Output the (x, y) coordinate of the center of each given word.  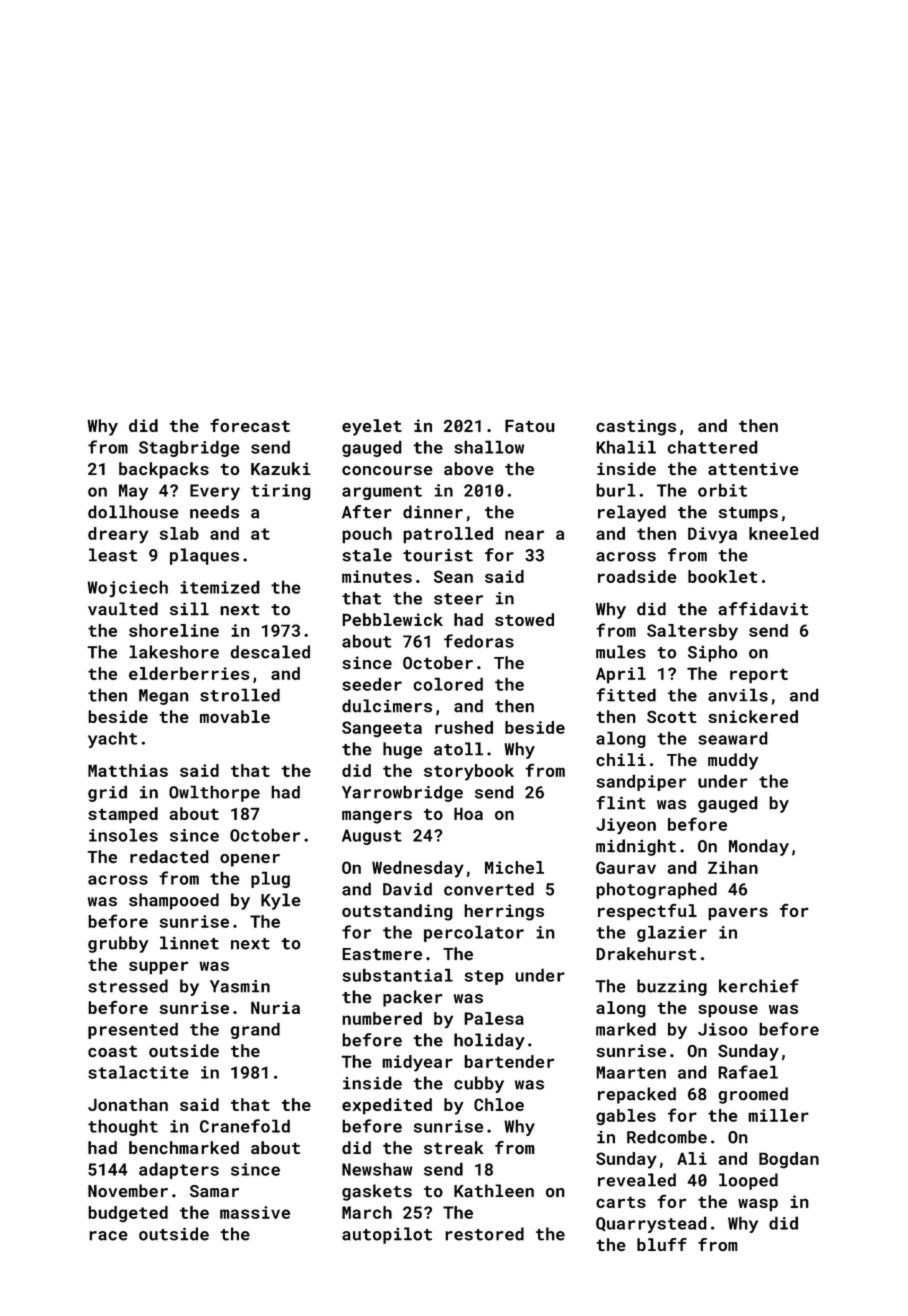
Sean (453, 576)
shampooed (174, 901)
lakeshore (174, 652)
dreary (118, 535)
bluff (662, 1244)
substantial (397, 975)
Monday (759, 847)
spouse (728, 1011)
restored (484, 1234)
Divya (712, 535)
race (108, 1236)
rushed (464, 727)
